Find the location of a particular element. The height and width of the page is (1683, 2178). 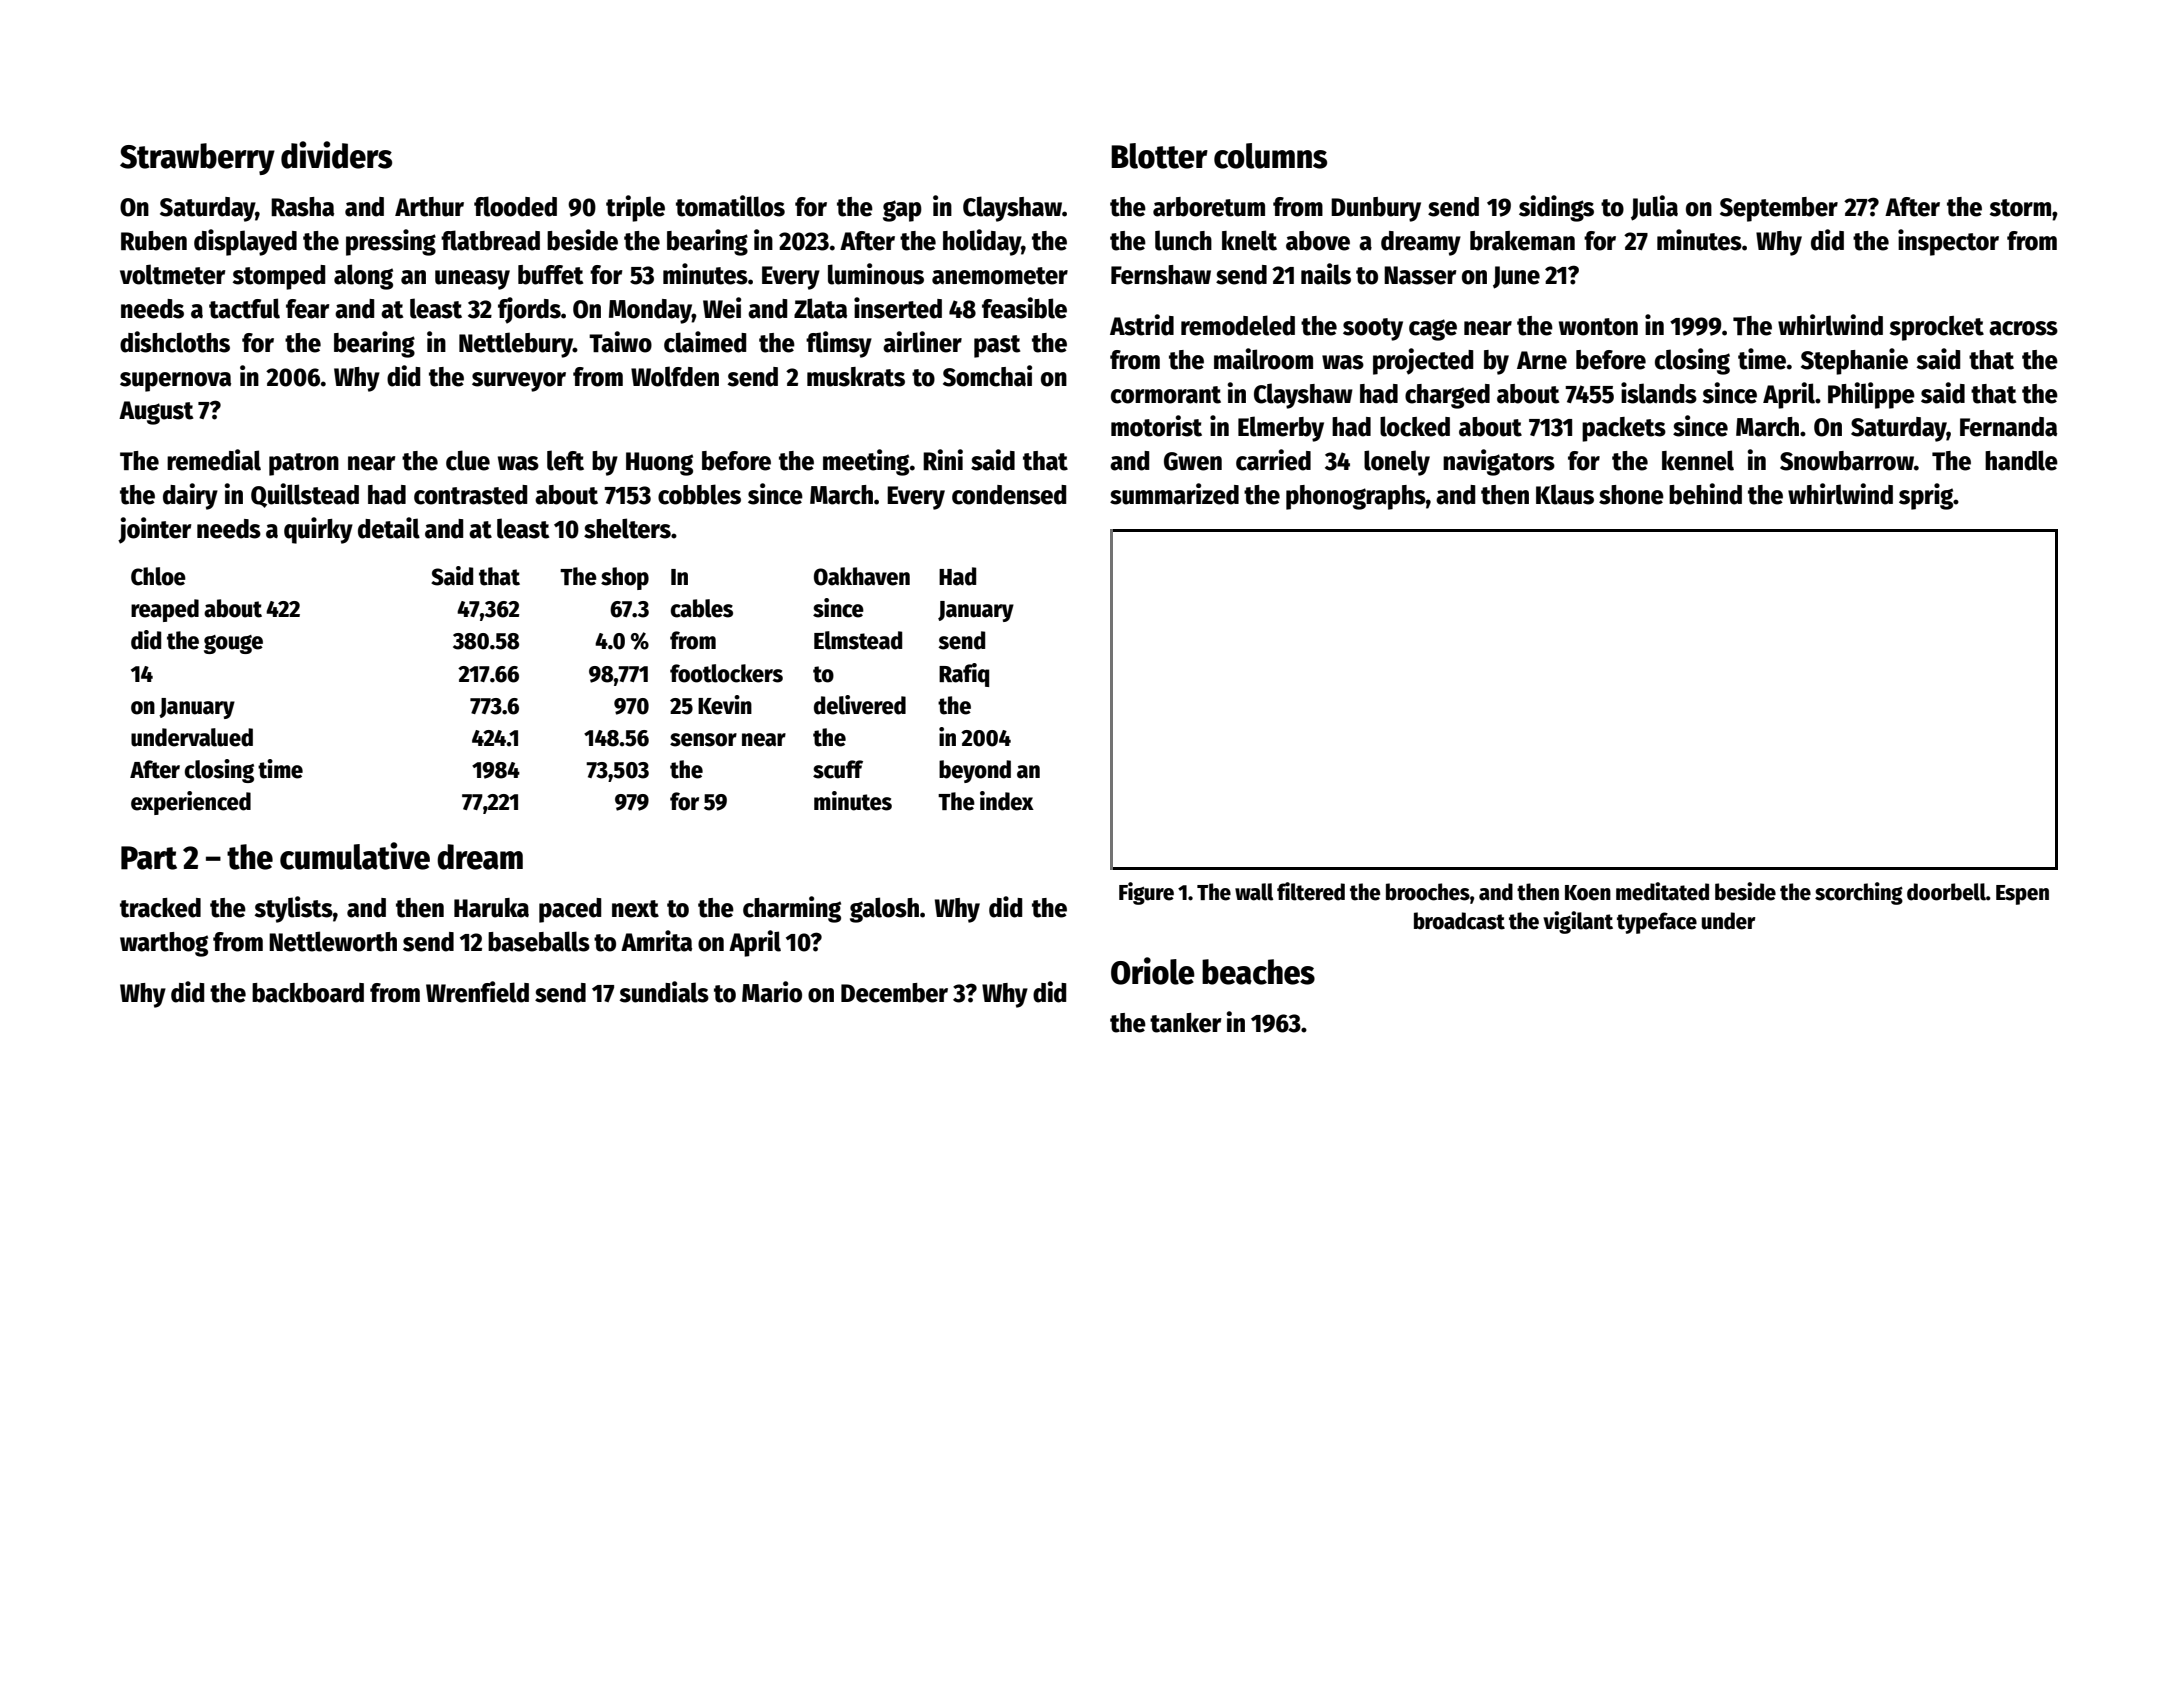

Ruben is located at coordinates (154, 241).
